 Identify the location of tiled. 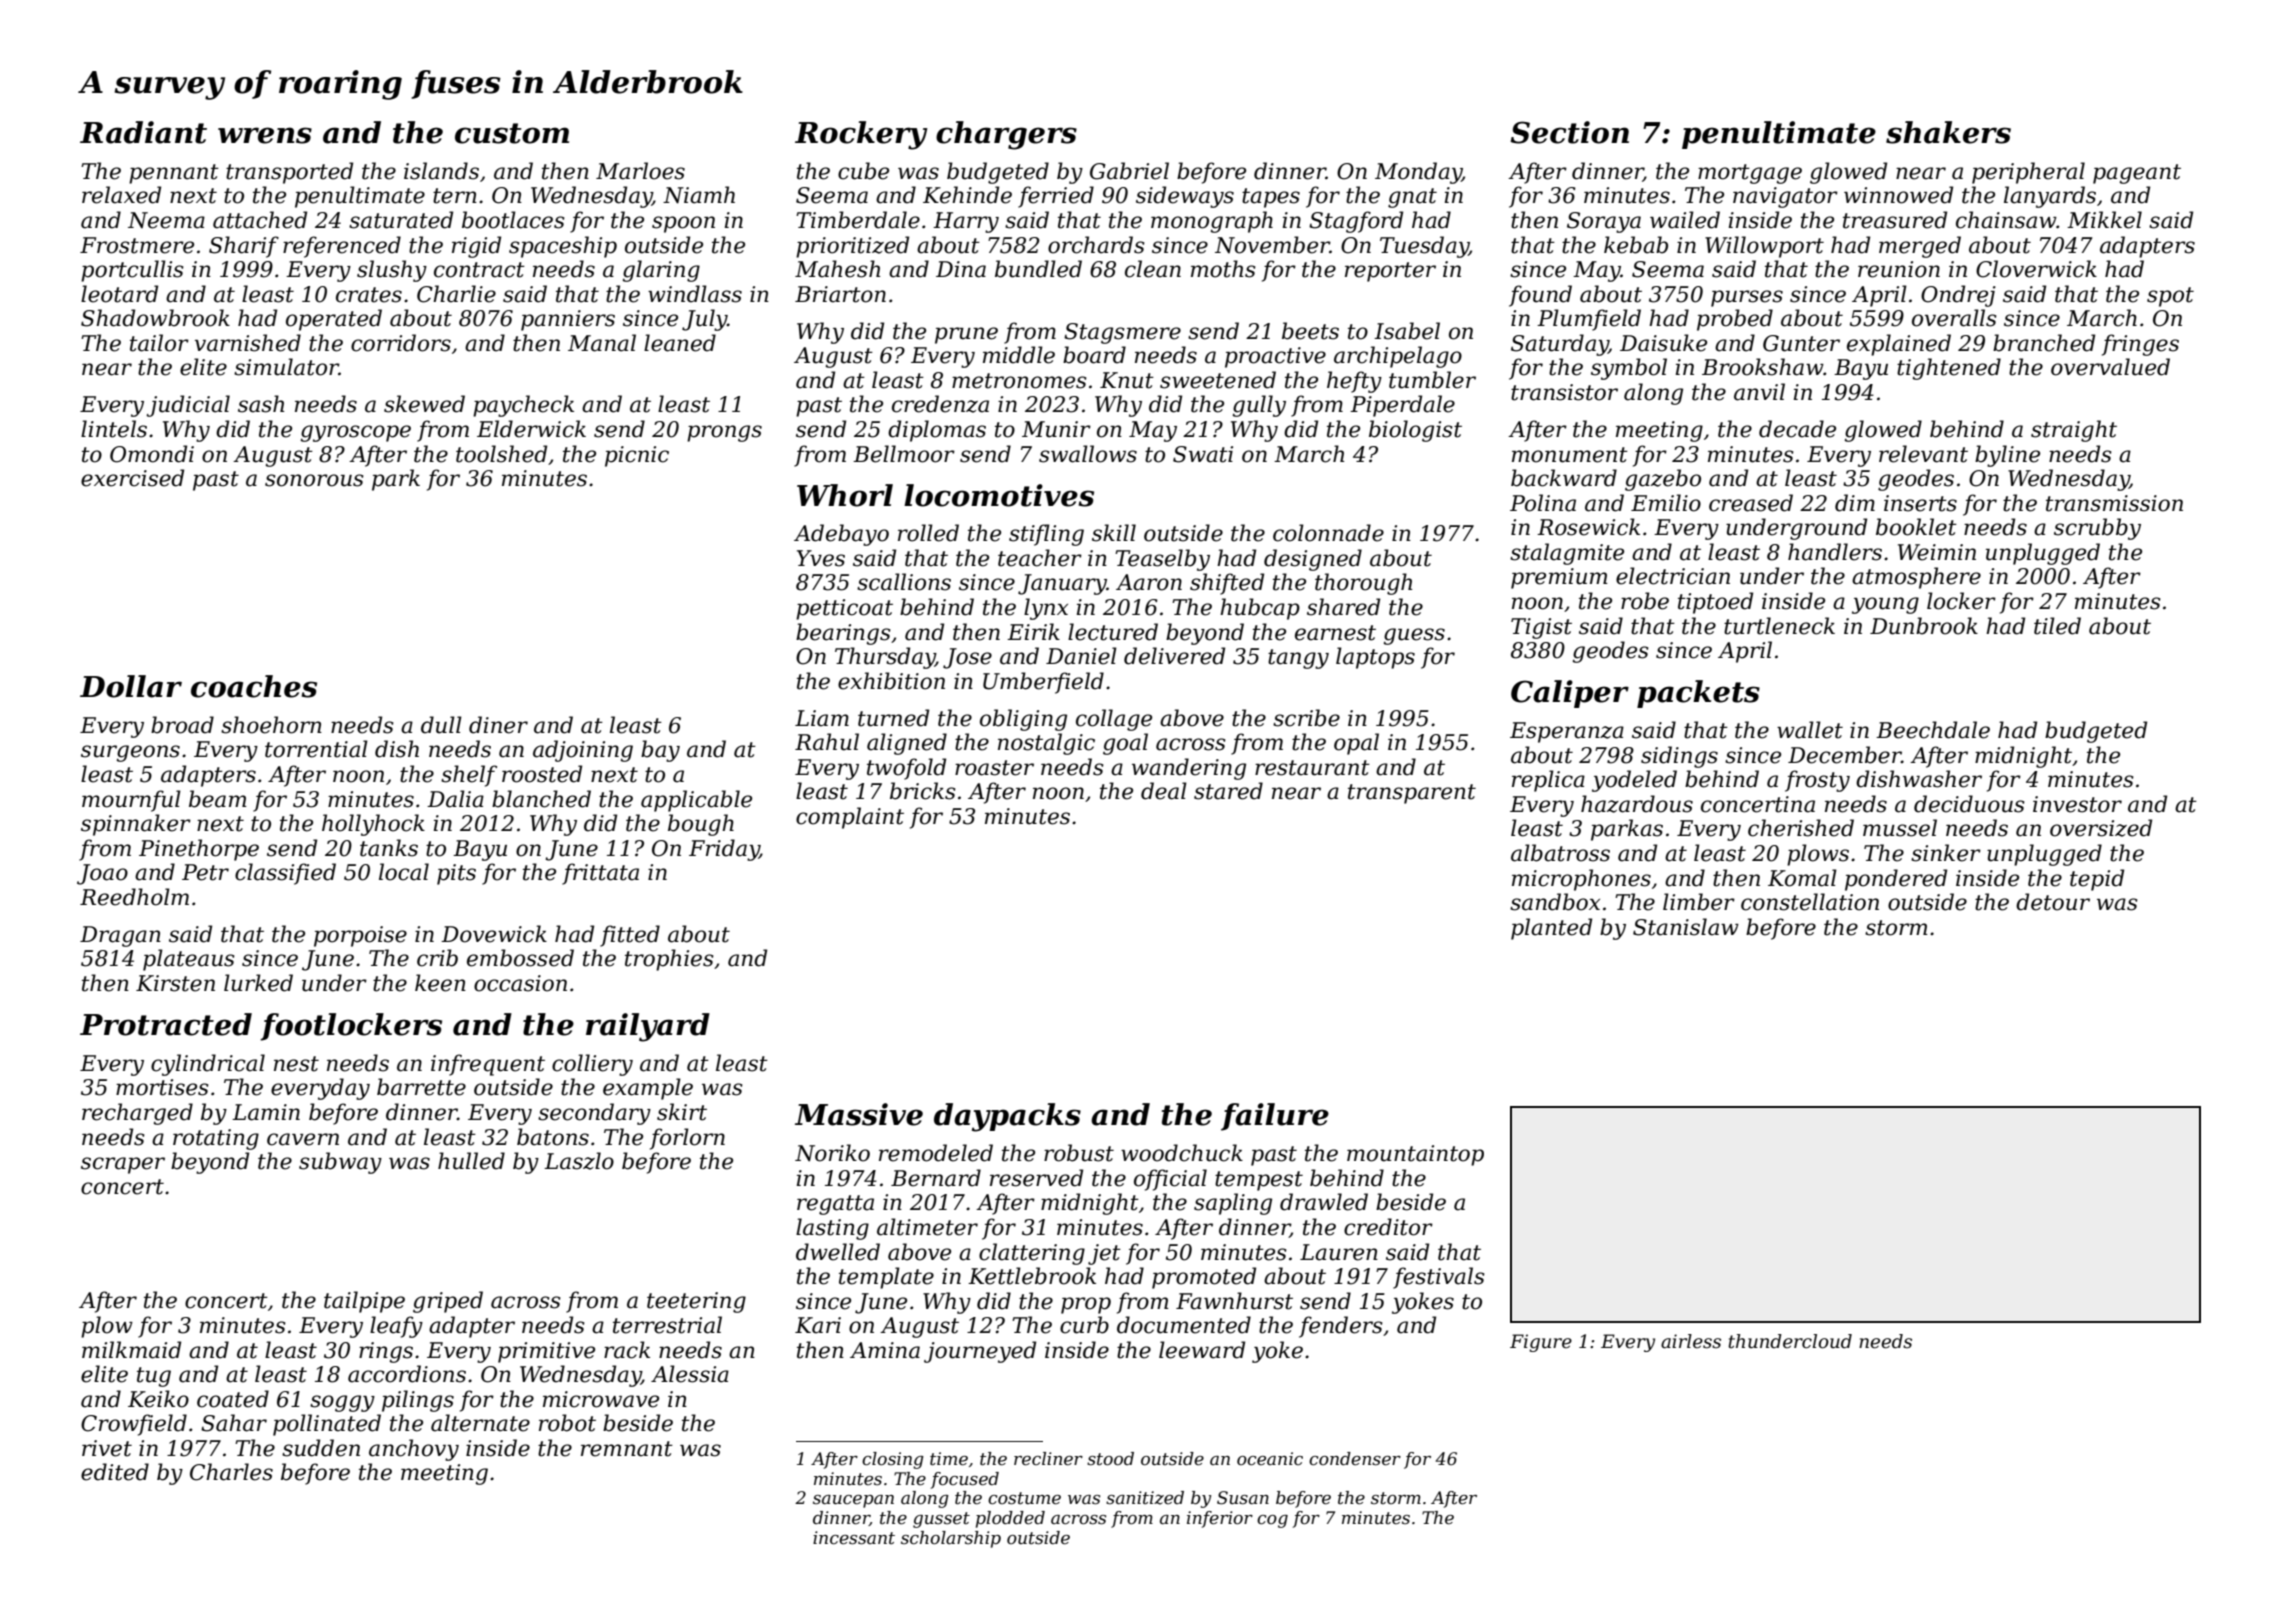
(2057, 626).
